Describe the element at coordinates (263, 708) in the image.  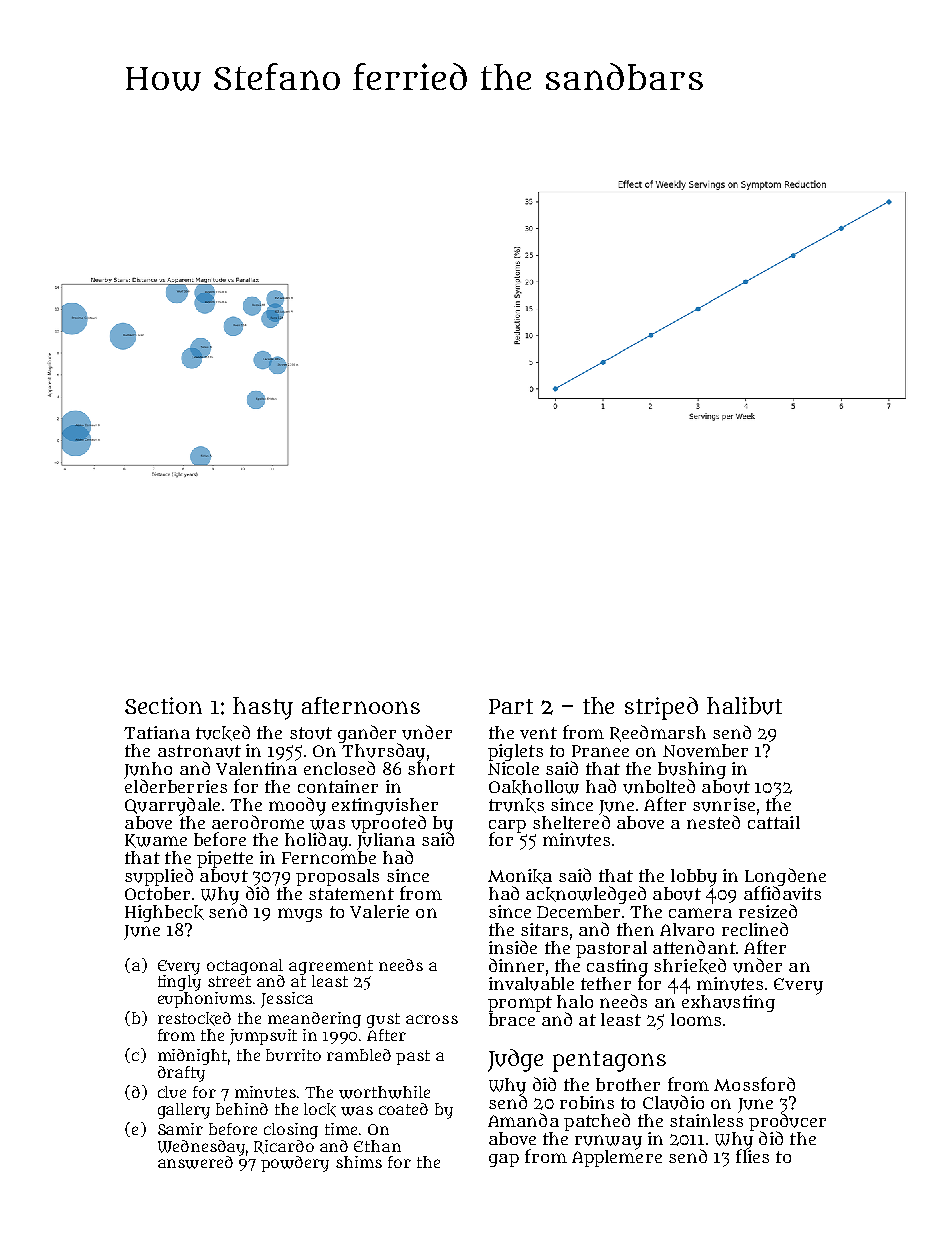
I see `hasty` at that location.
